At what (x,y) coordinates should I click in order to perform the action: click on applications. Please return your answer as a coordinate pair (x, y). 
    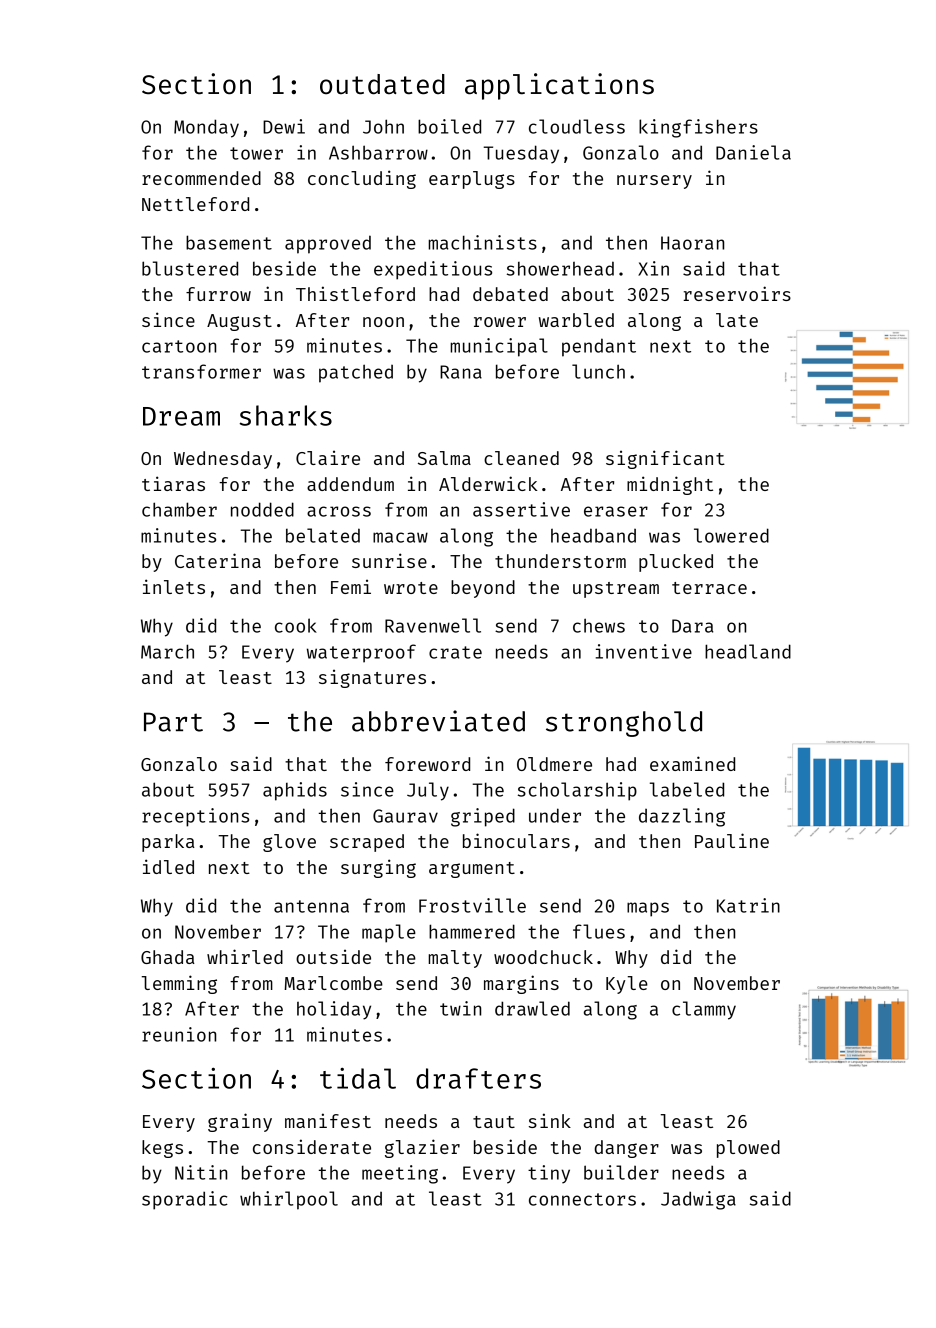
    Looking at the image, I should click on (559, 86).
